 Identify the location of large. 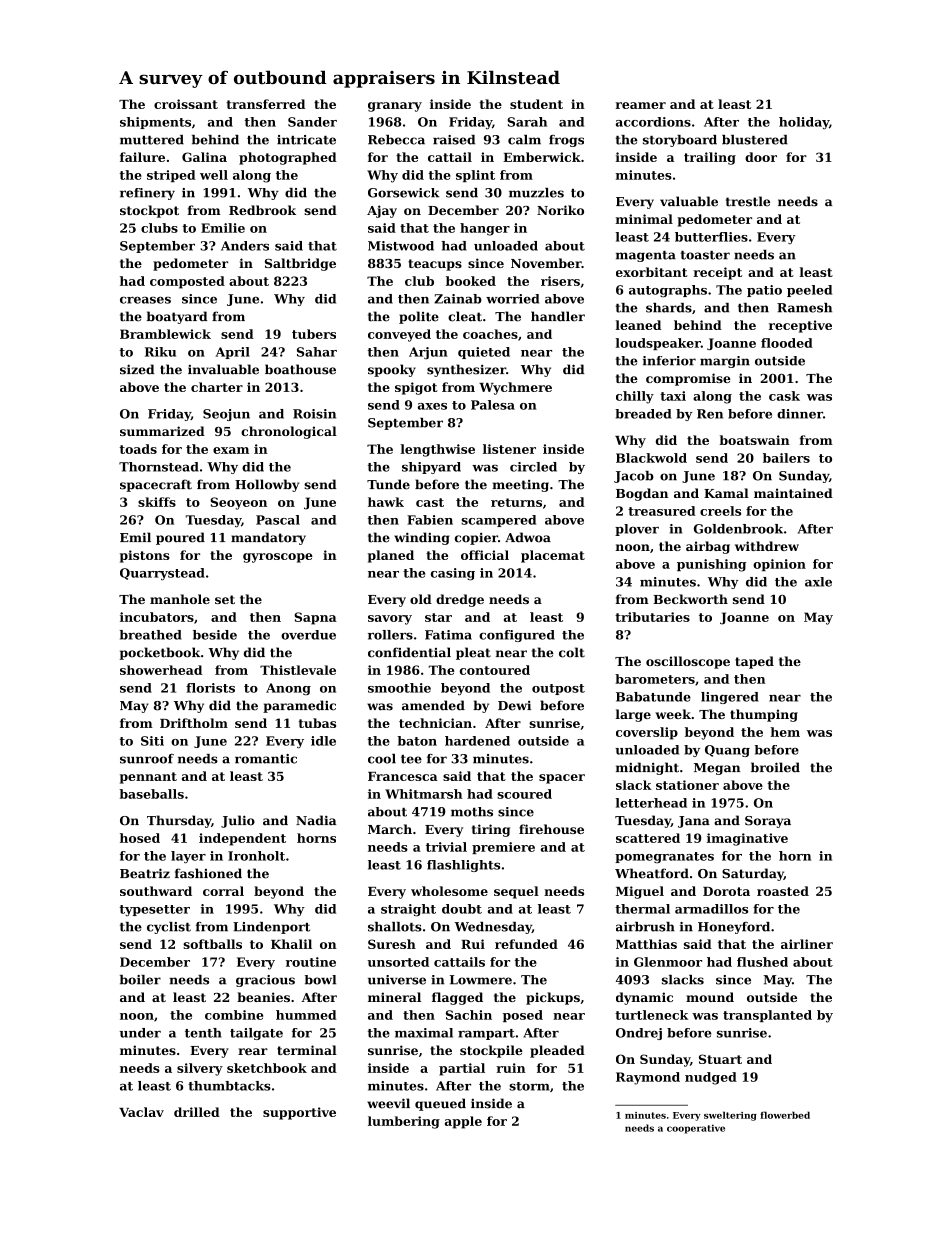
(633, 715).
